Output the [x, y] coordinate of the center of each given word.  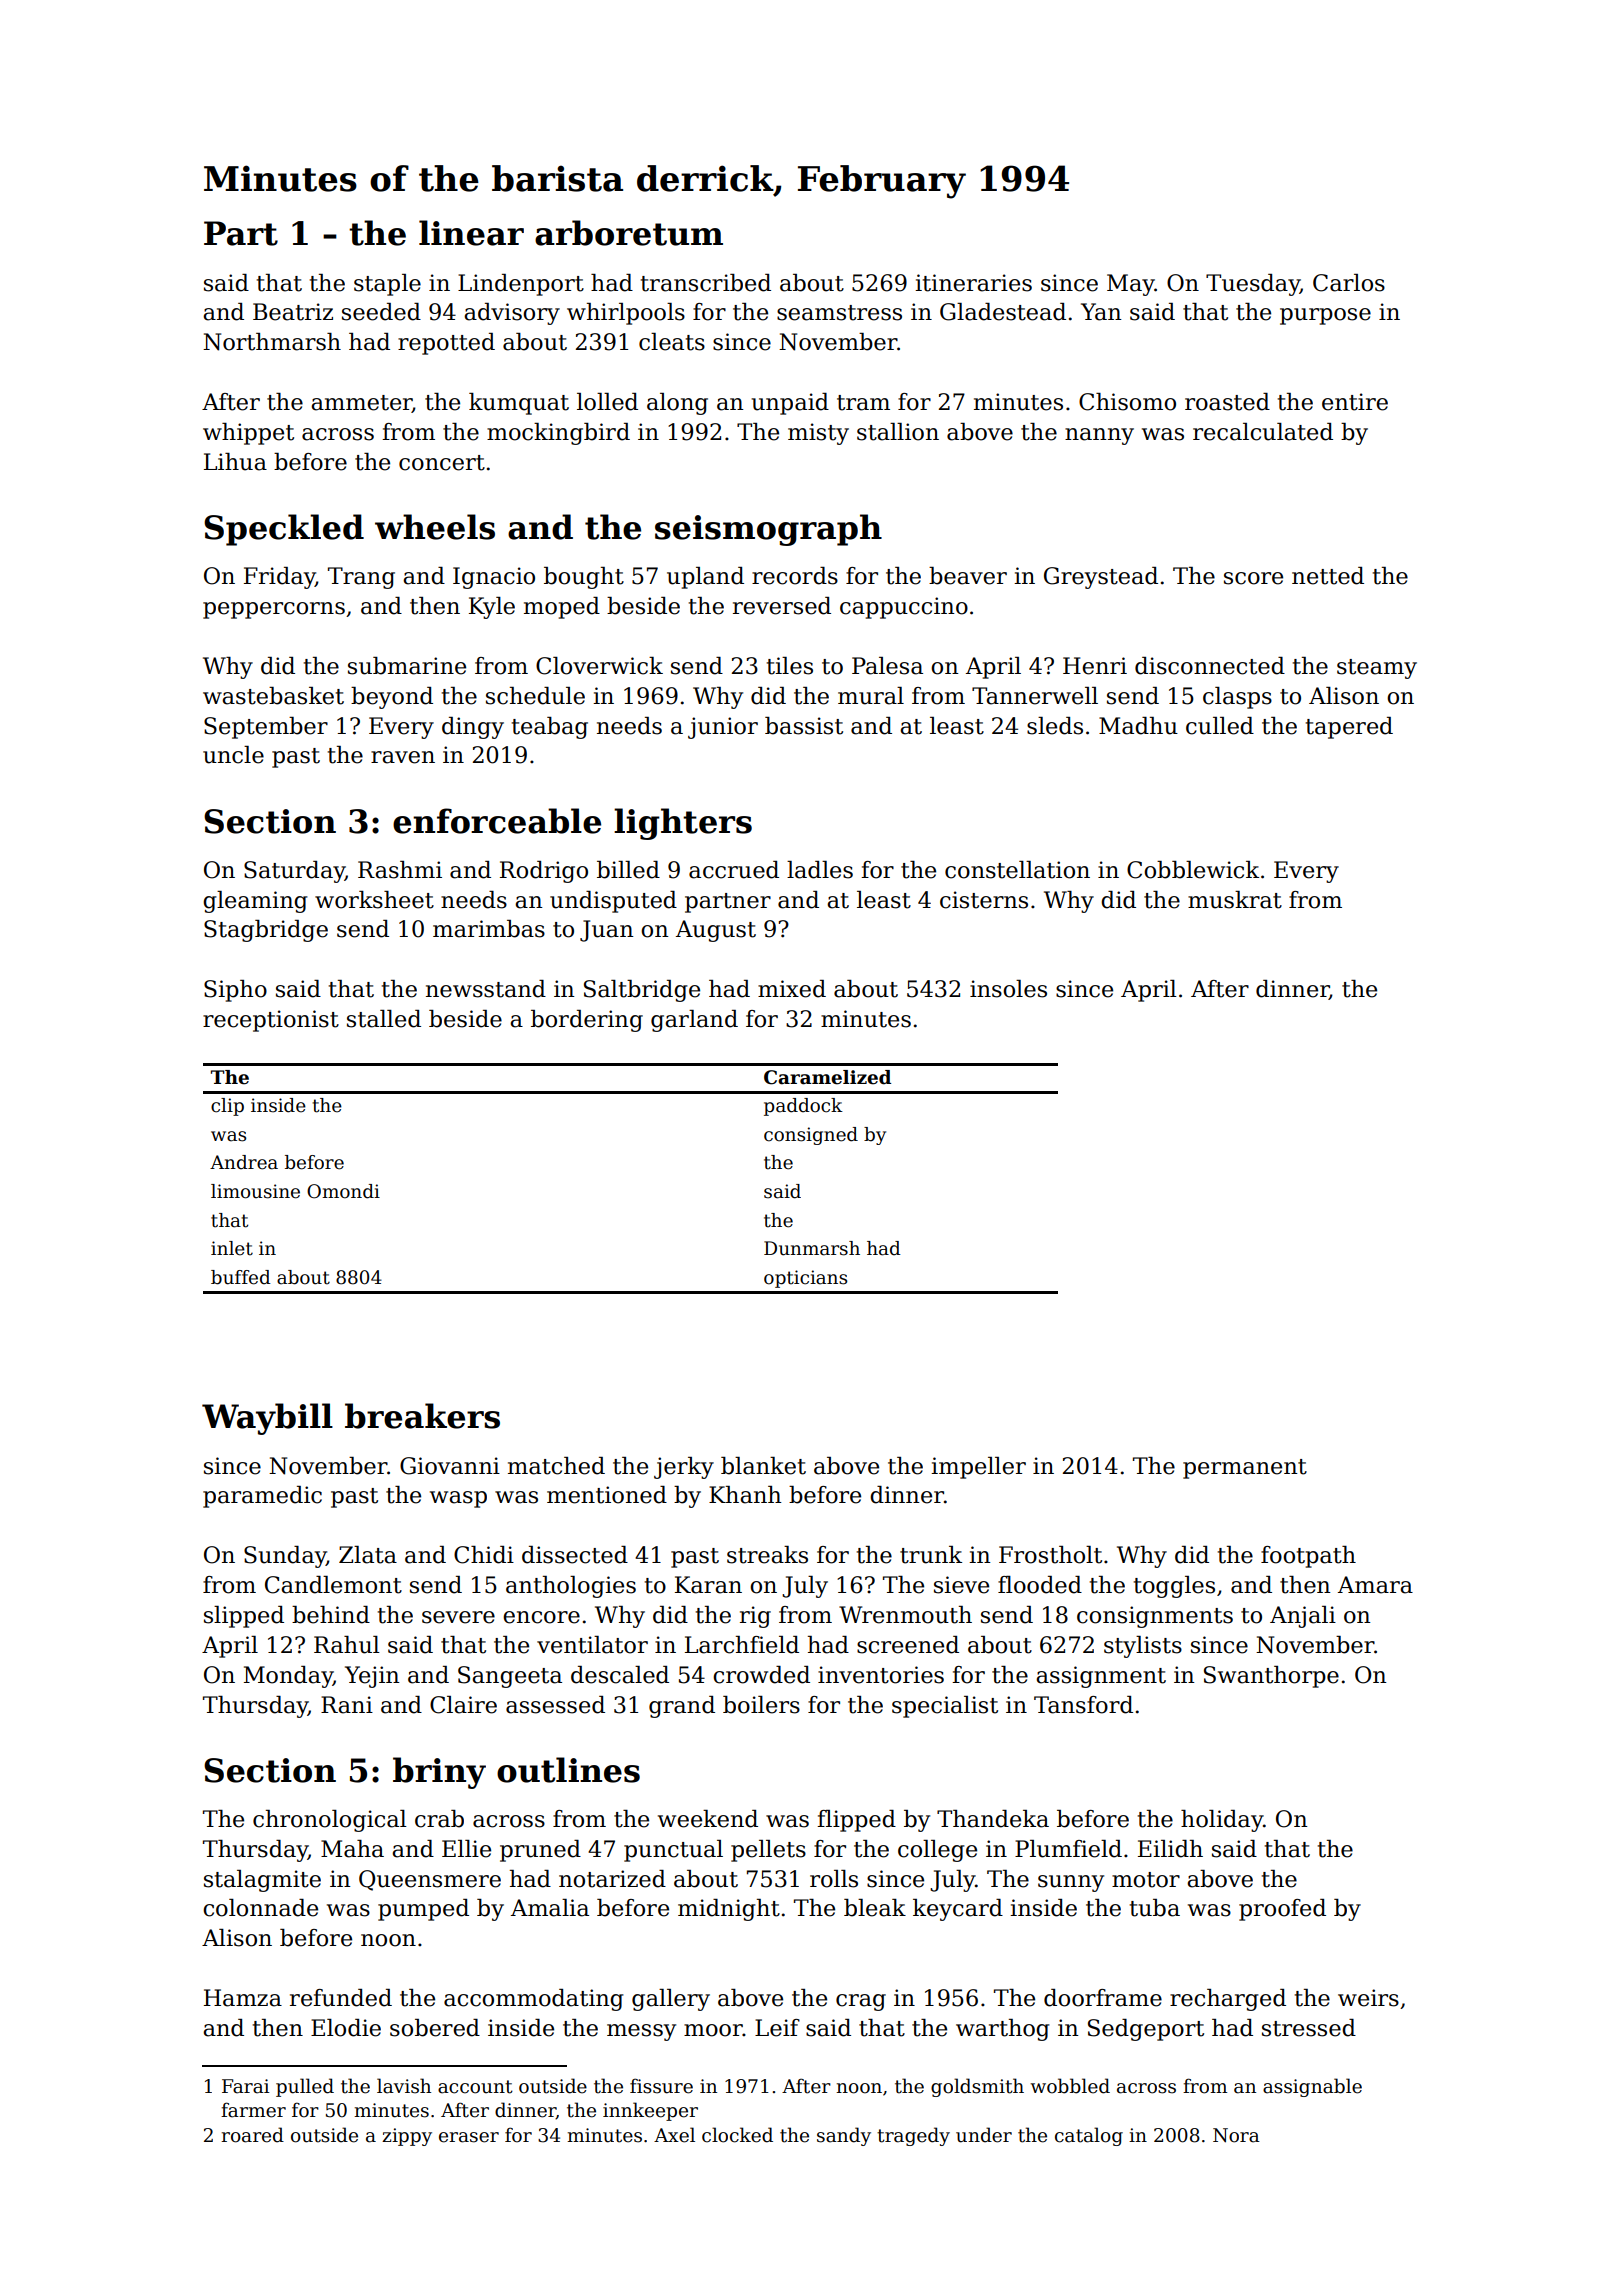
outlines [568, 1770]
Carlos [1349, 283]
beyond [392, 698]
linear [471, 233]
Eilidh [1170, 1849]
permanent [1245, 1469]
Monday [288, 1677]
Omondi [343, 1191]
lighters [683, 824]
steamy [1377, 669]
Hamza [243, 1998]
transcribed [706, 283]
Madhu [1138, 726]
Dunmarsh [812, 1248]
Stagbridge [266, 931]
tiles [790, 666]
